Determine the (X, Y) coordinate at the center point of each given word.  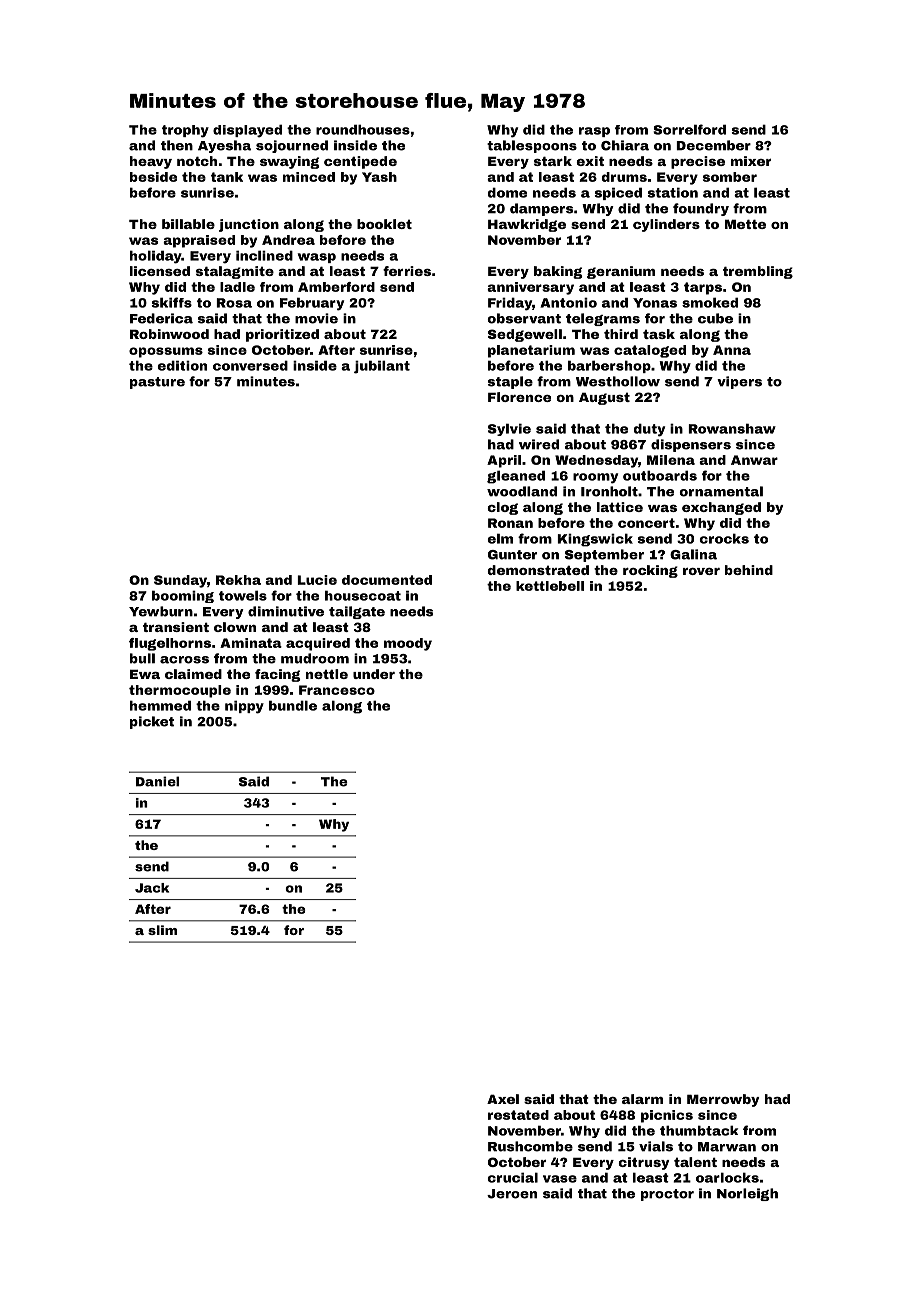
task (659, 334)
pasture (157, 383)
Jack (152, 888)
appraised (199, 241)
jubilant (382, 367)
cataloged (650, 351)
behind (749, 570)
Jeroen (512, 1194)
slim (162, 930)
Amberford (336, 287)
